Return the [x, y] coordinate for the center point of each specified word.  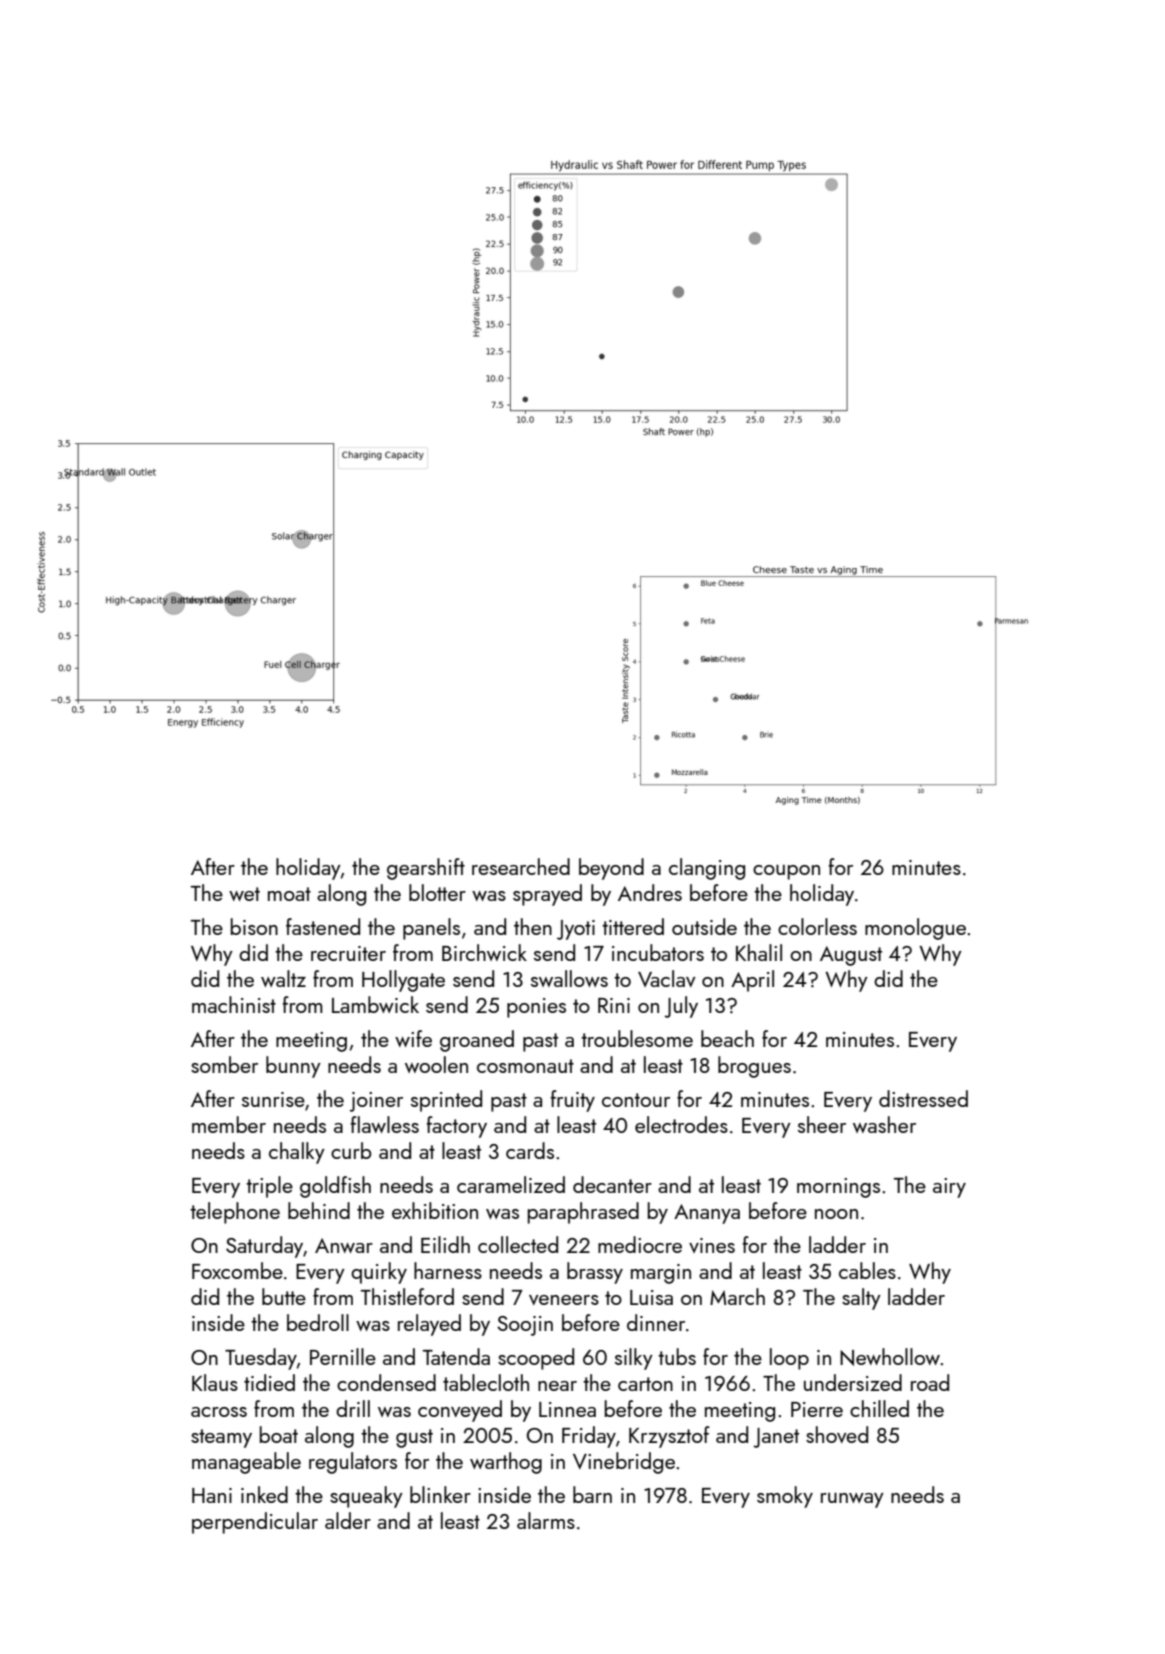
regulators [353, 1463]
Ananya [707, 1214]
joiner [376, 1102]
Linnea [567, 1409]
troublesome [637, 1038]
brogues [754, 1067]
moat [289, 894]
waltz [283, 978]
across [219, 1412]
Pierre [817, 1409]
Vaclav [667, 978]
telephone [235, 1213]
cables [867, 1270]
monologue [915, 929]
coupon [786, 872]
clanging [707, 869]
